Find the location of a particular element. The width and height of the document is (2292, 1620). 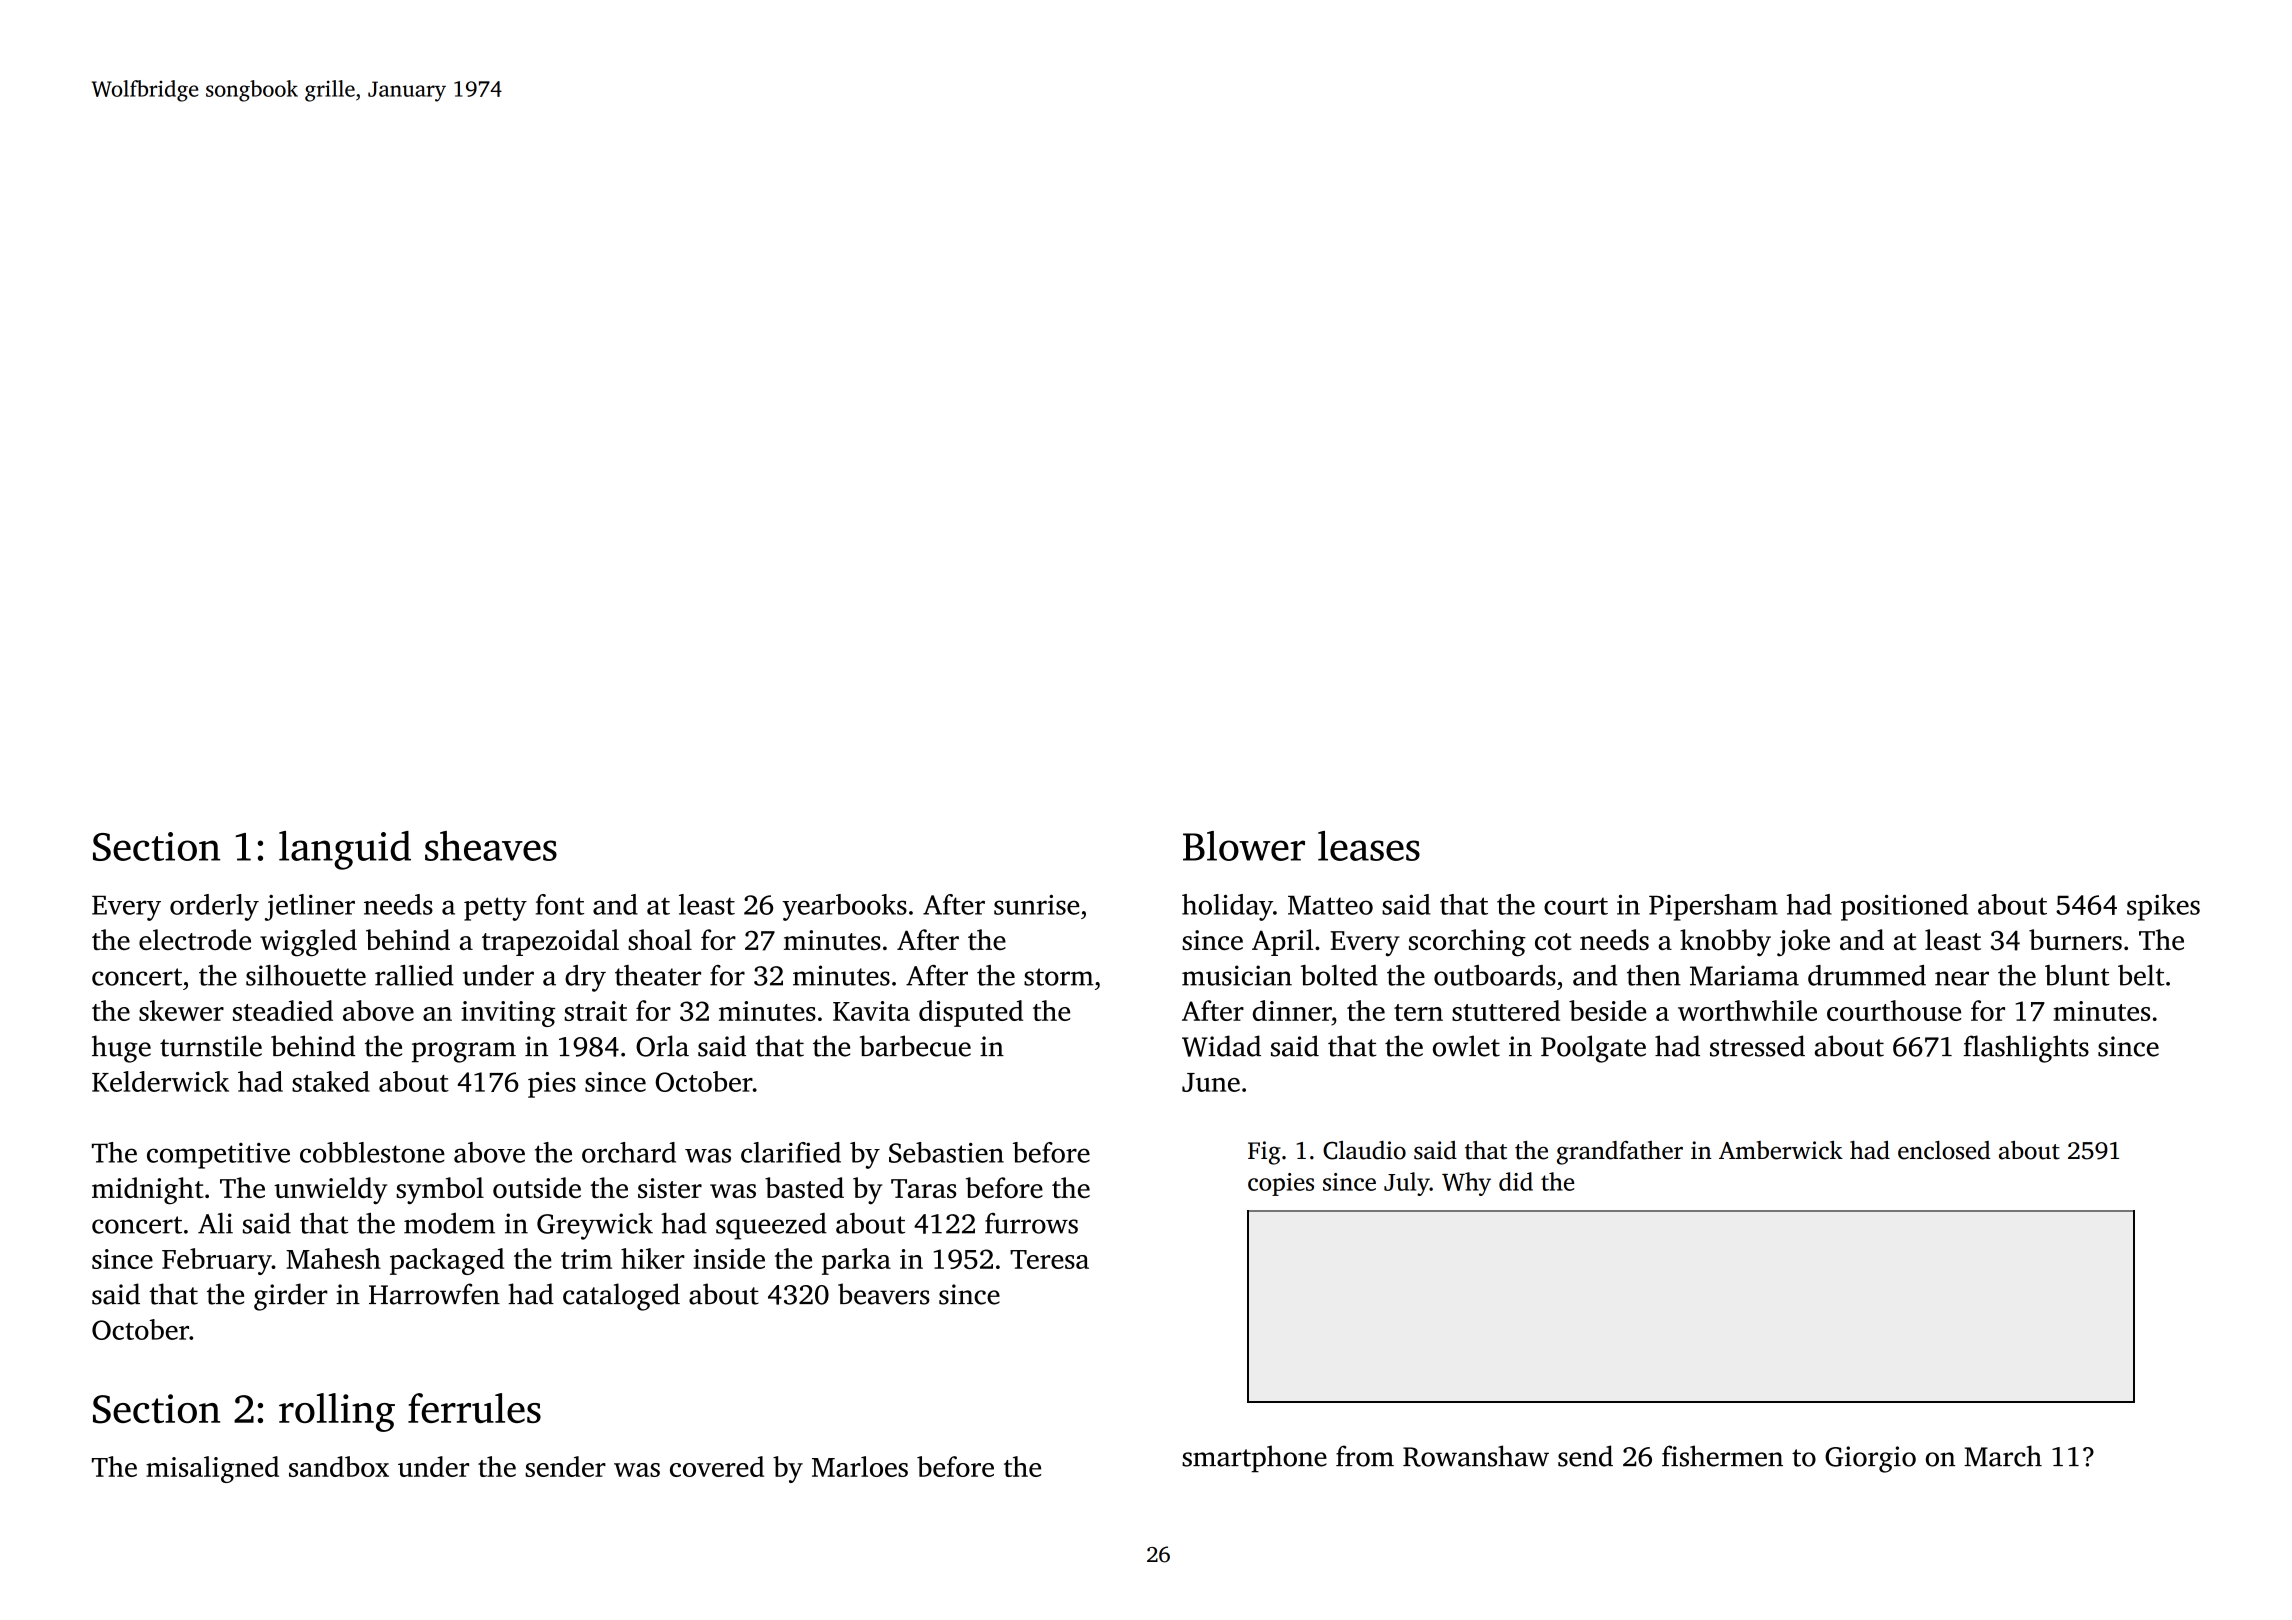

did is located at coordinates (1516, 1181).
